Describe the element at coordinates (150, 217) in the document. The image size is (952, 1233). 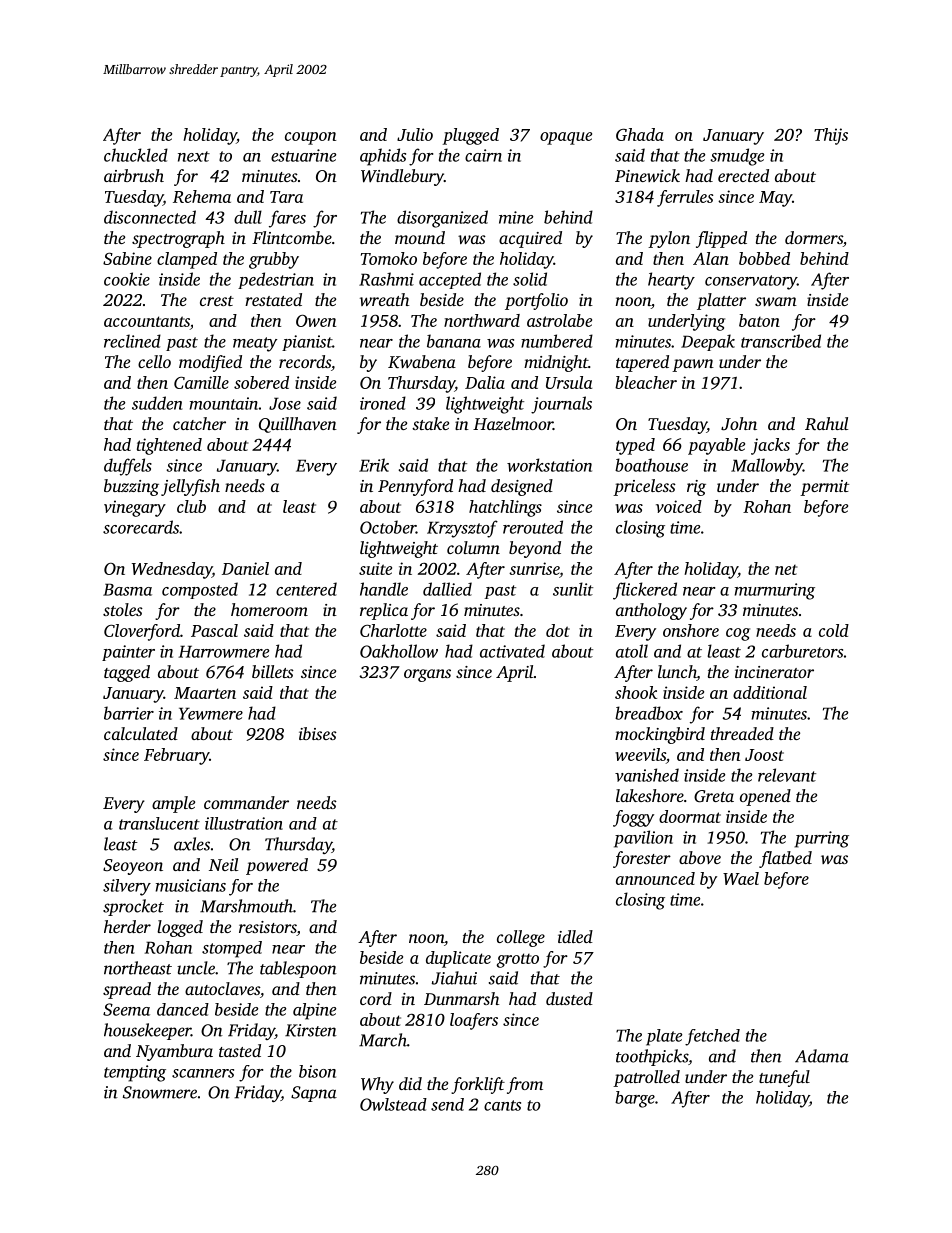
I see `disconnected` at that location.
